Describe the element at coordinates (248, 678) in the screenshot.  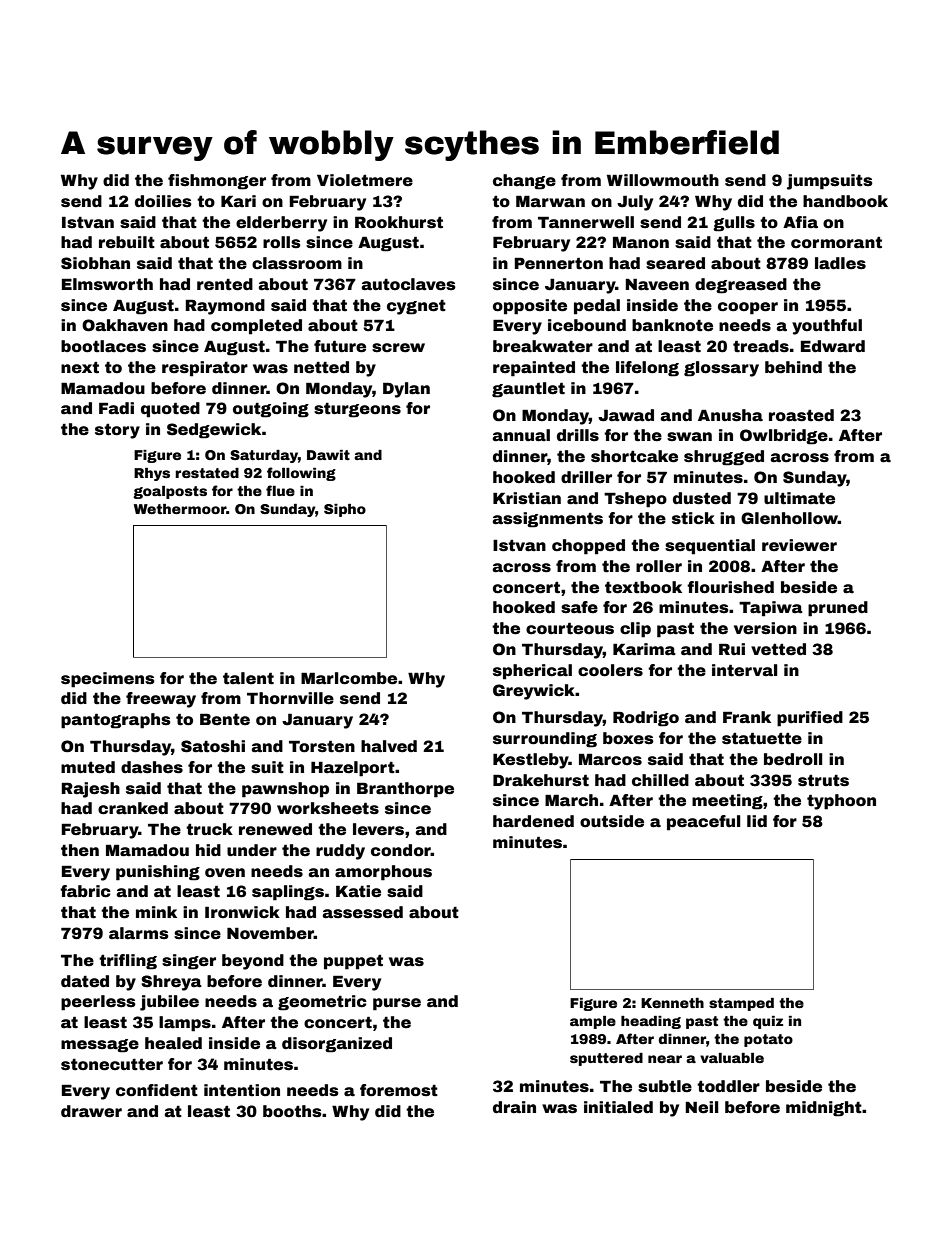
I see `talent` at that location.
